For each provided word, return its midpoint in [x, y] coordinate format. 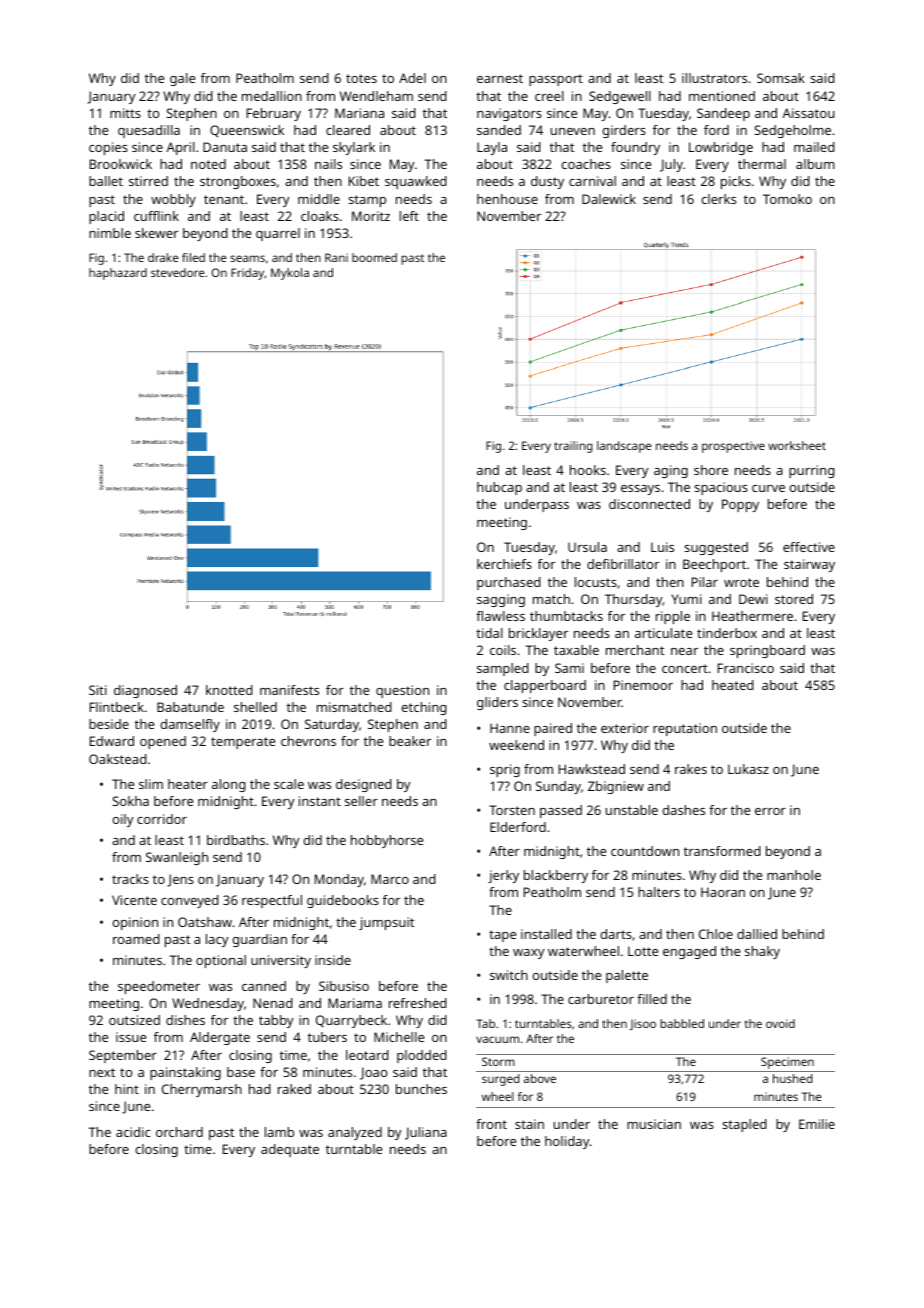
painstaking [185, 1073]
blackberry [556, 876]
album [815, 164]
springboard [767, 651]
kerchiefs [504, 564]
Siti [98, 690]
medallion [272, 96]
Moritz [371, 216]
